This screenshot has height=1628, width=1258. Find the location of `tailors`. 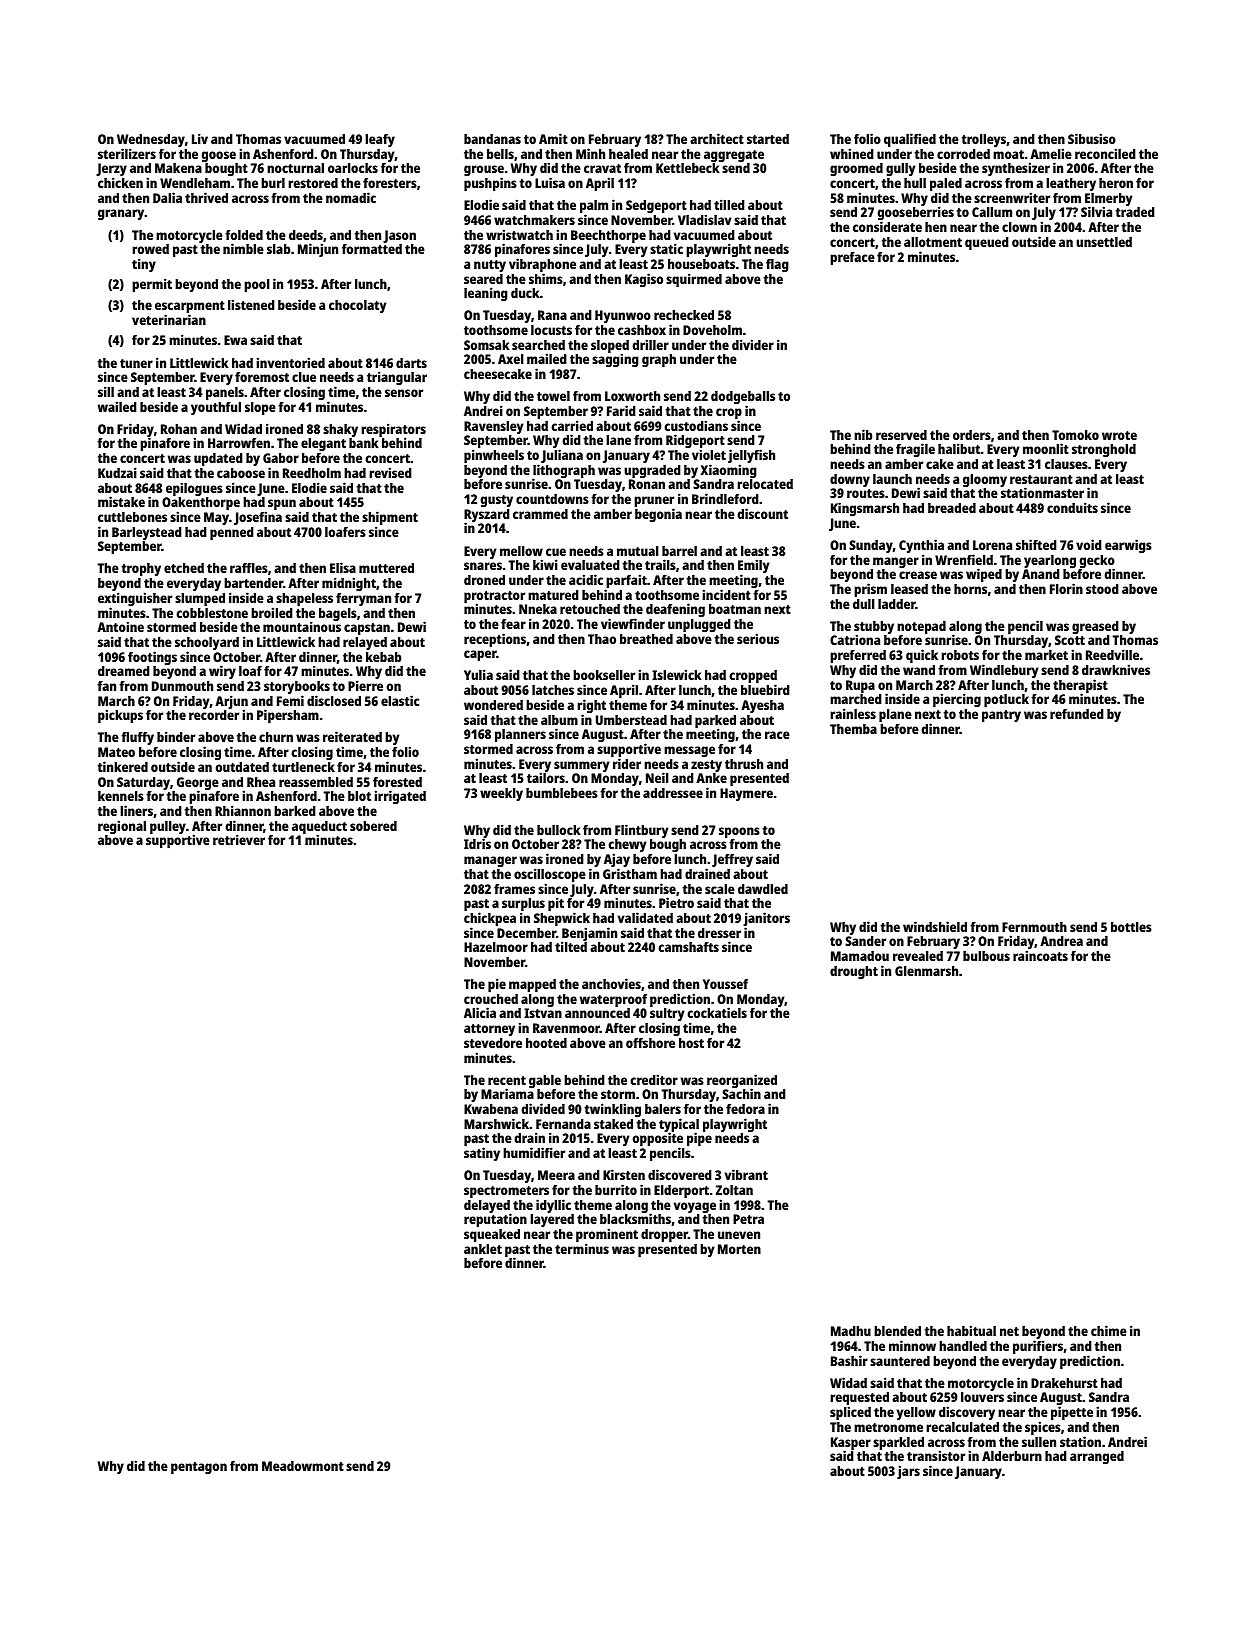

tailors is located at coordinates (546, 778).
